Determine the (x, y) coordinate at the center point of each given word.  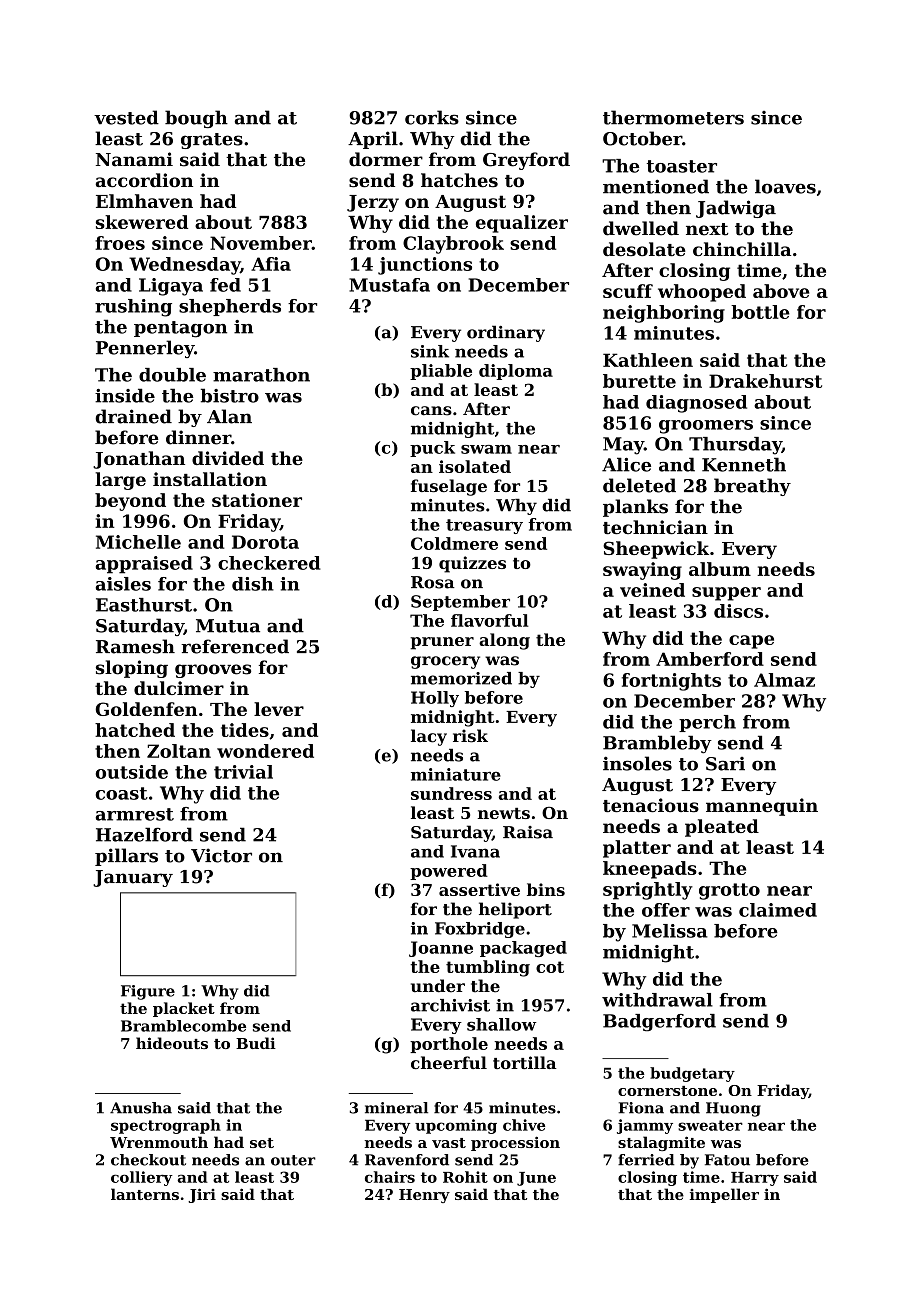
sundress (451, 793)
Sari (725, 764)
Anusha (141, 1108)
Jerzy (373, 203)
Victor (221, 855)
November (261, 243)
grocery (445, 662)
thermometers (673, 117)
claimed (778, 910)
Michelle (138, 542)
